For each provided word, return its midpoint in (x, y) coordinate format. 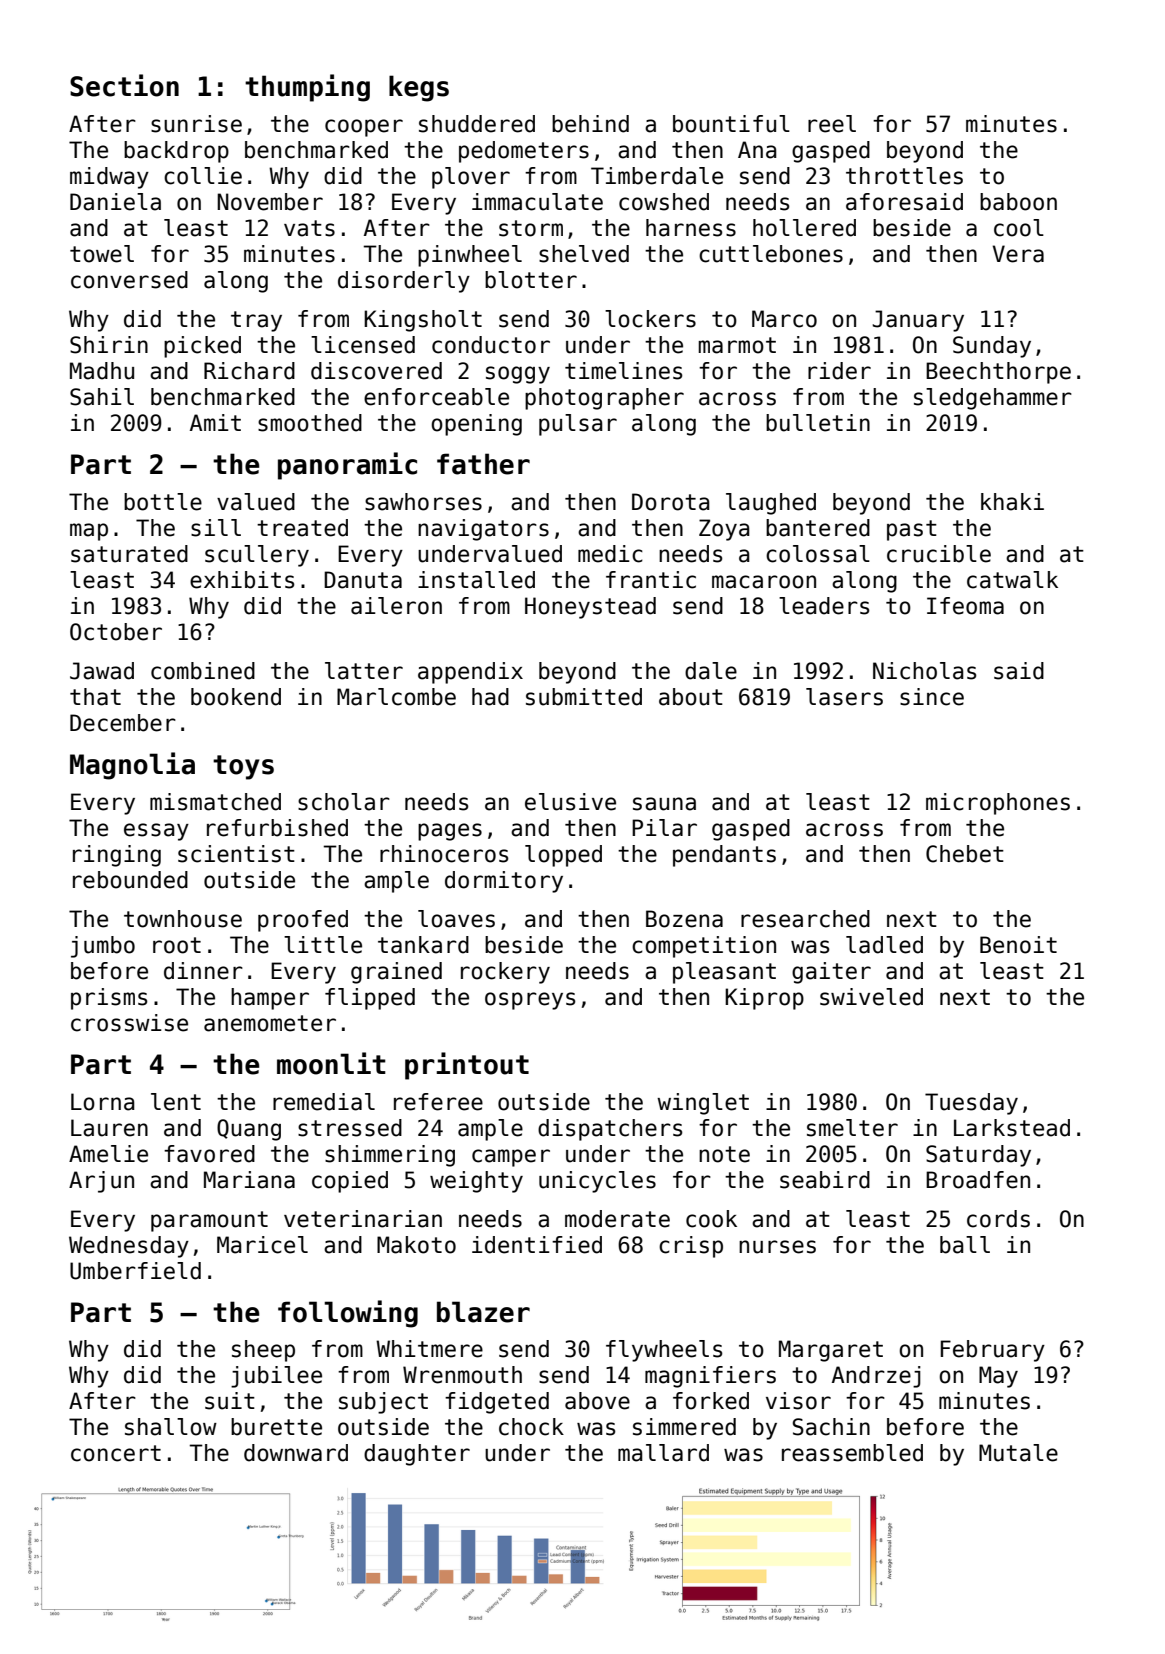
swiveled (871, 997)
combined (203, 671)
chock (531, 1427)
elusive (570, 802)
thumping (307, 88)
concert (116, 1453)
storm (531, 228)
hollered (804, 228)
